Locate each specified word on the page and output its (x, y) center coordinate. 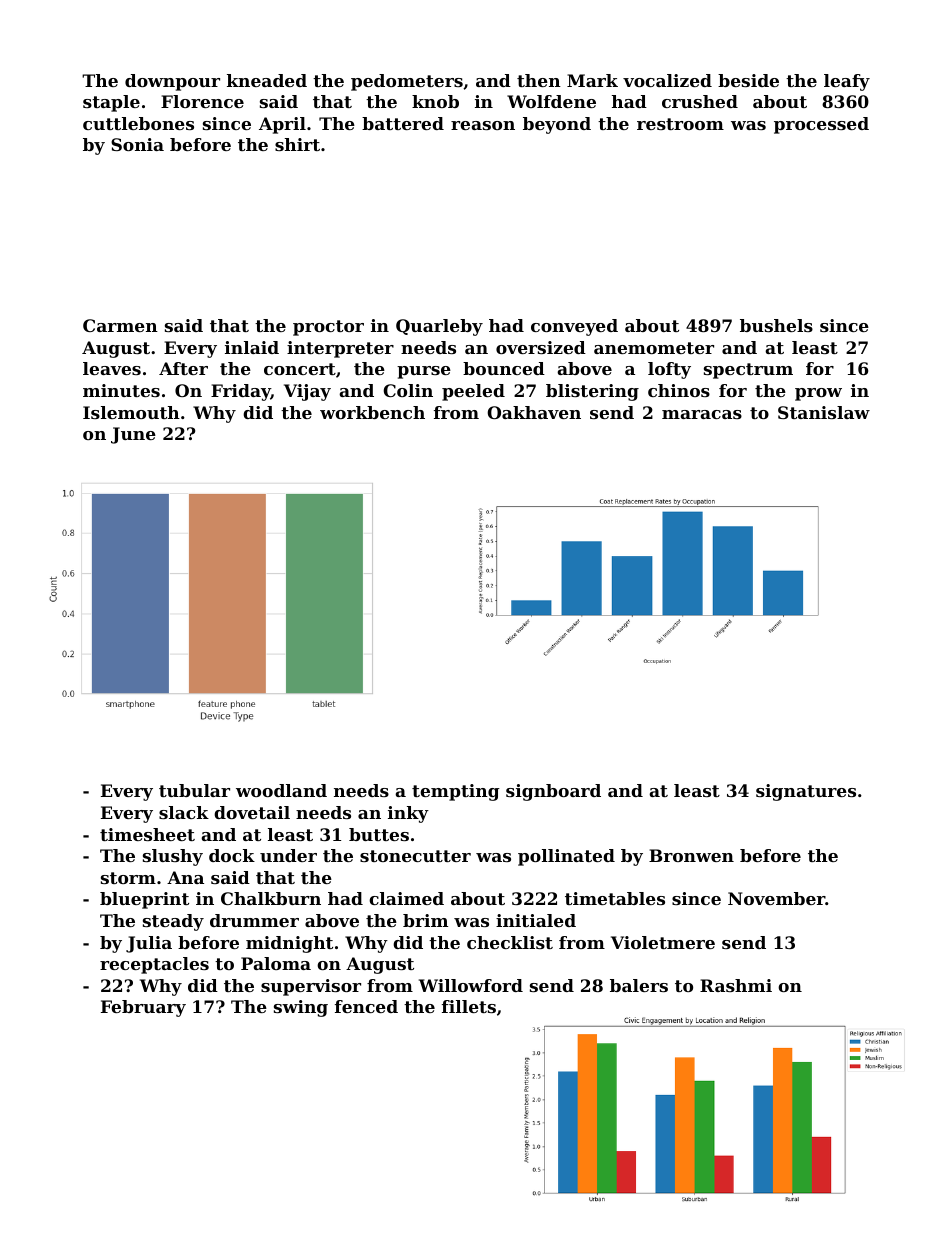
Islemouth (131, 412)
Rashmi (736, 985)
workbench (372, 412)
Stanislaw (824, 412)
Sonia (137, 144)
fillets (469, 1006)
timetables (615, 898)
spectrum (748, 371)
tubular (194, 790)
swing (301, 1008)
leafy (847, 82)
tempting (456, 792)
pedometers (407, 82)
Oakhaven (534, 412)
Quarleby (439, 327)
